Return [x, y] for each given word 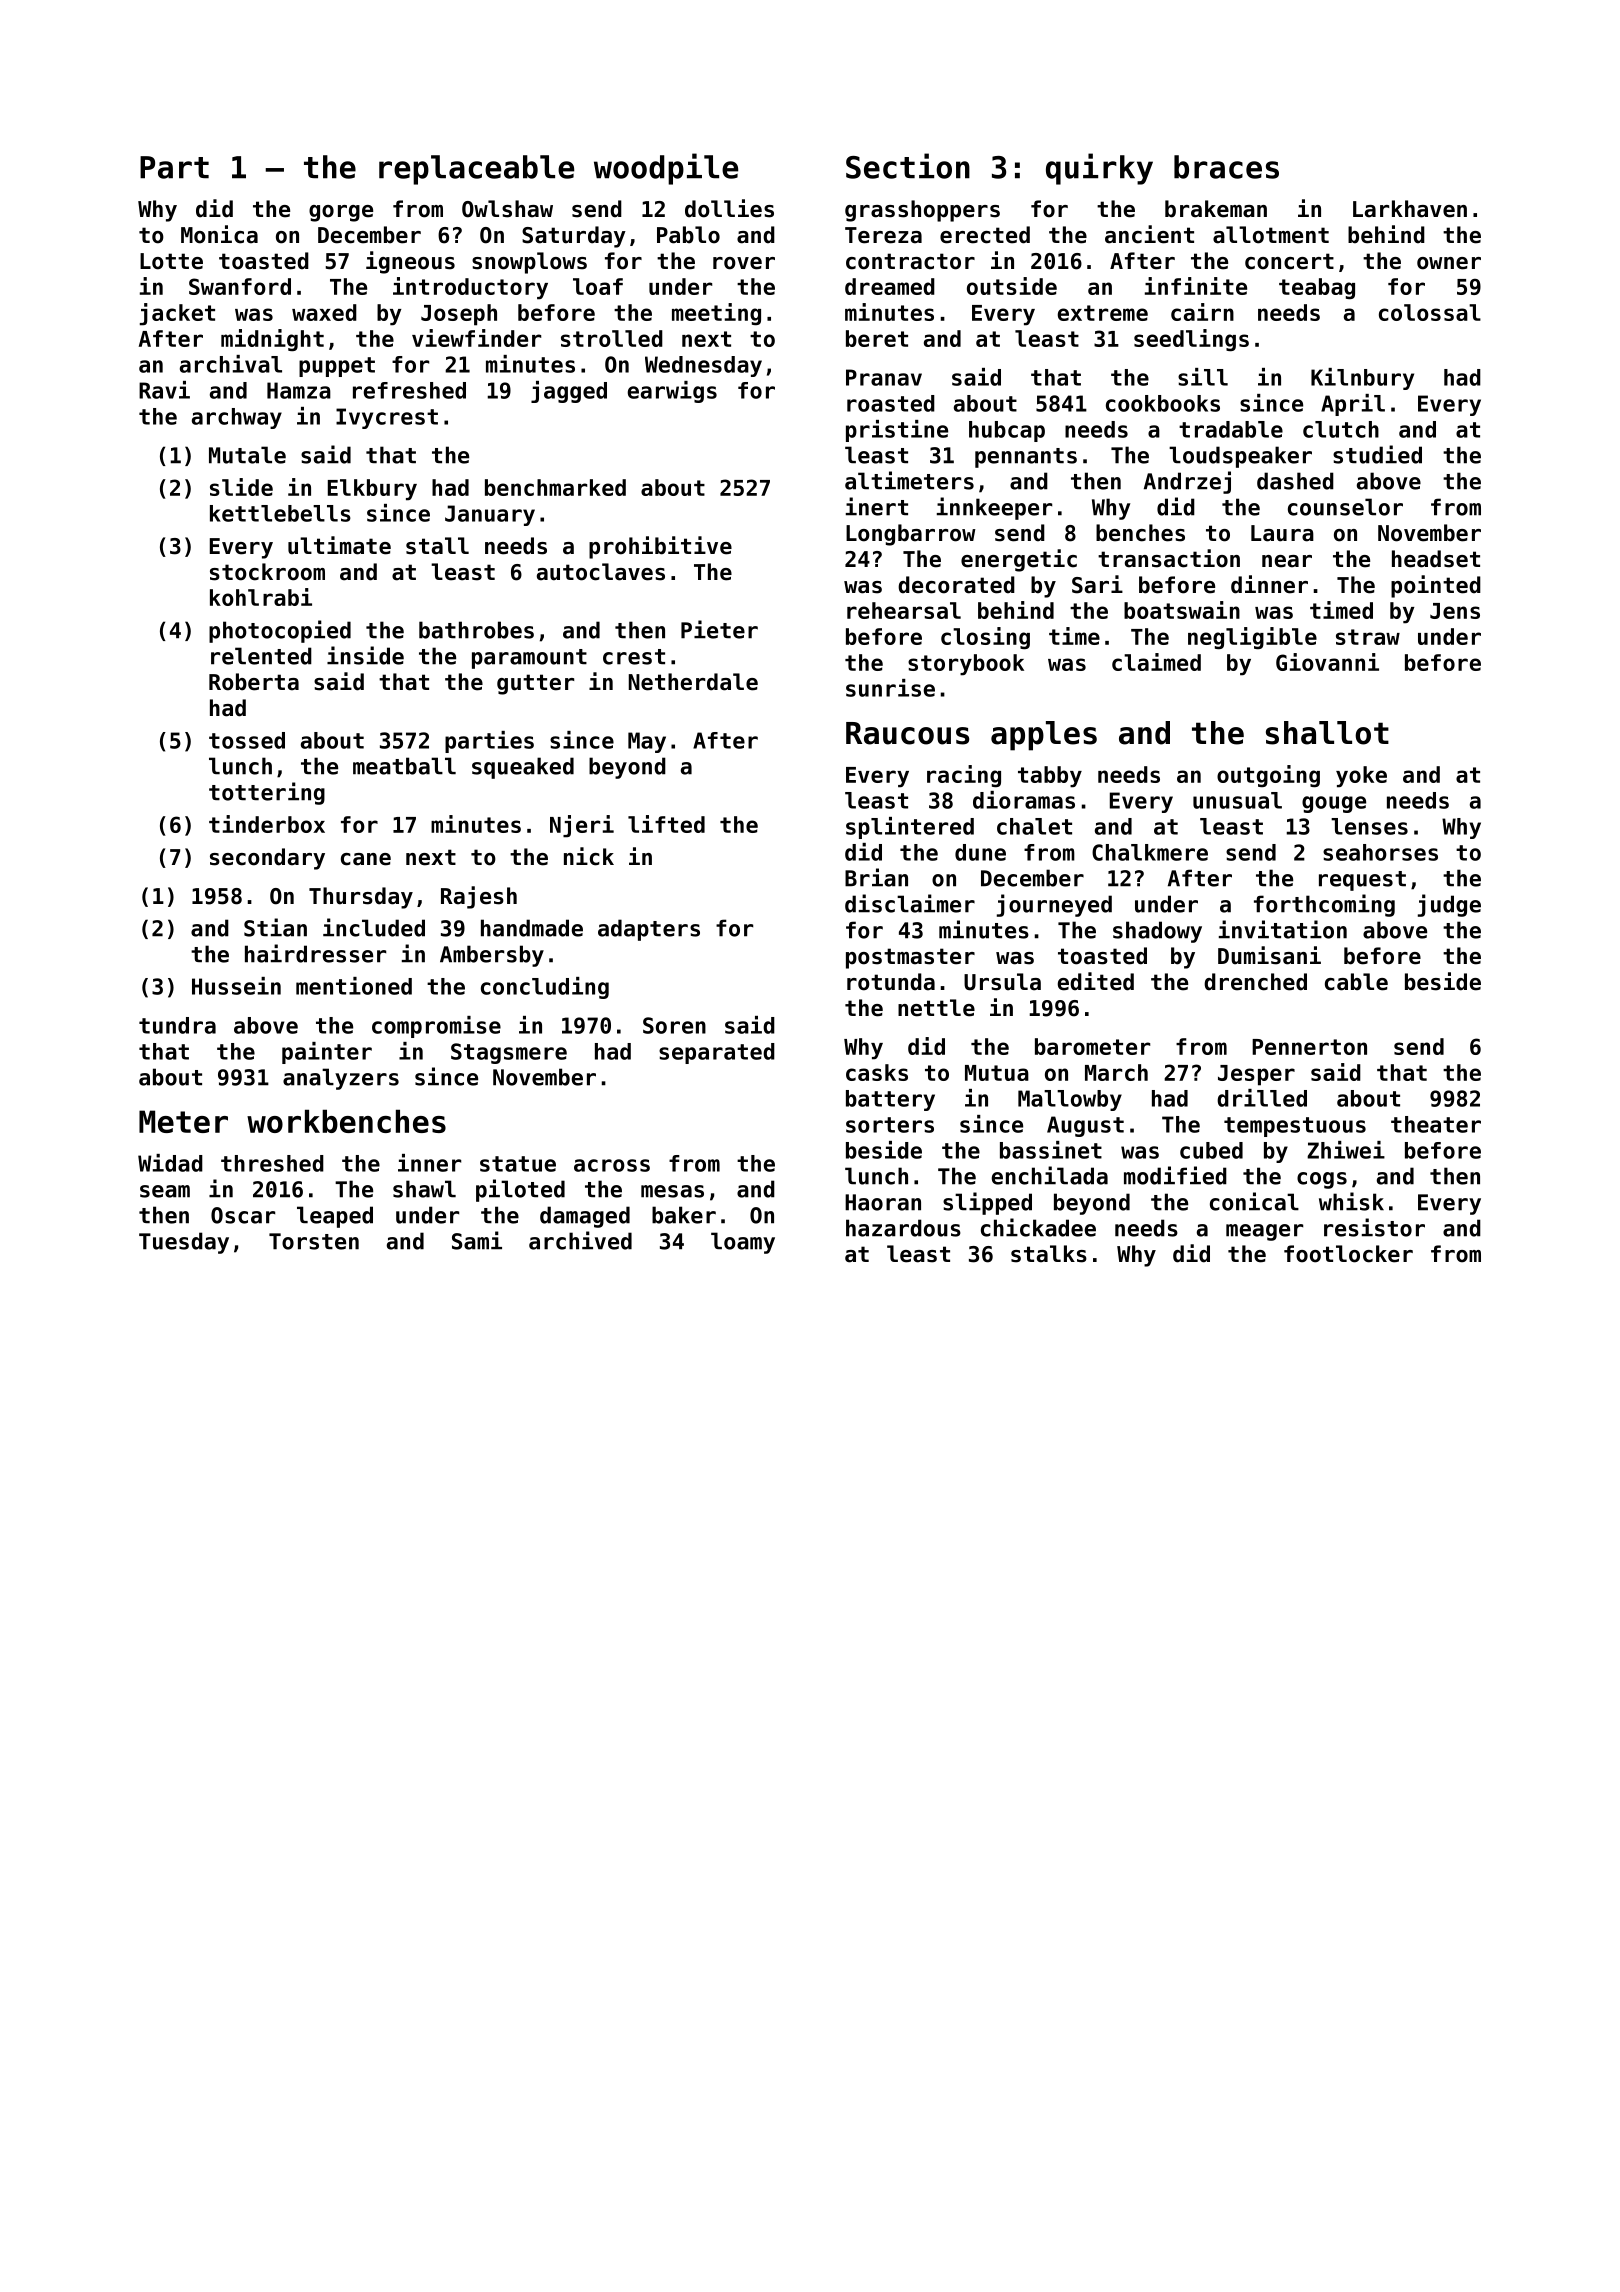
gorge [341, 213]
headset [1436, 559]
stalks [1049, 1254]
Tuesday [184, 1243]
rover [744, 263]
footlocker [1348, 1254]
